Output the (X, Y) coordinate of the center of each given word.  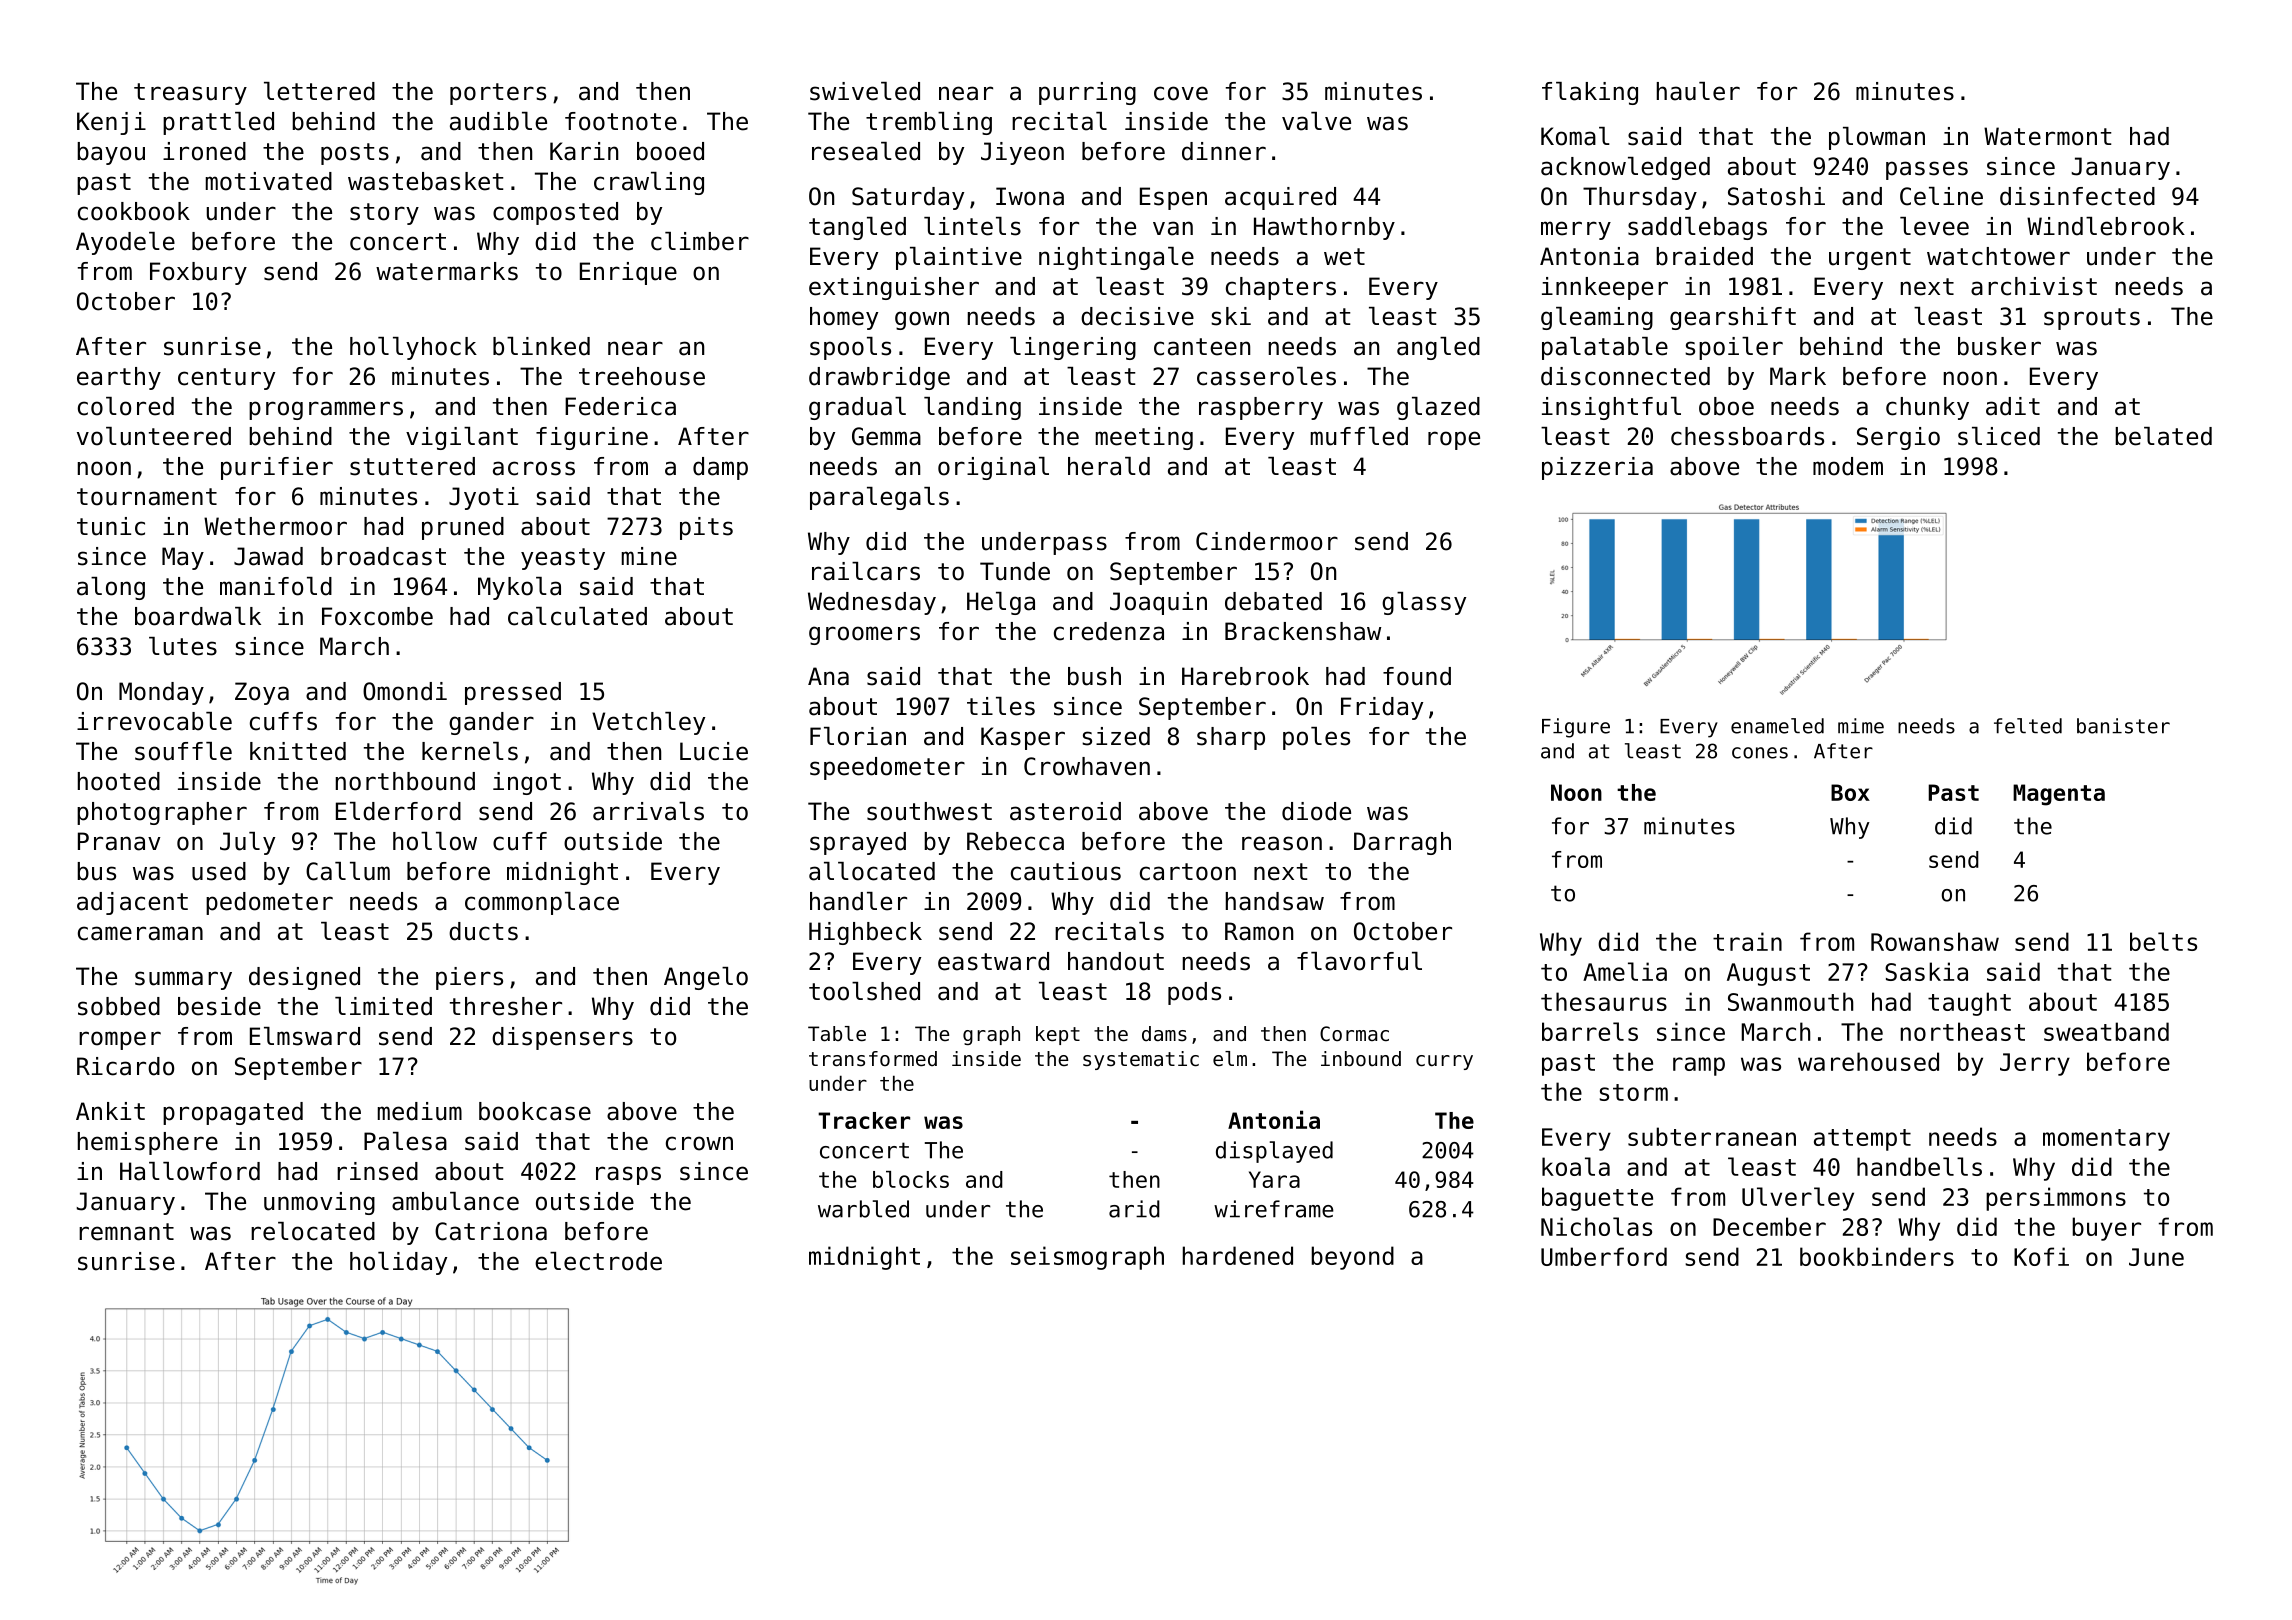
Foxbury (198, 273)
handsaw (1275, 901)
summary (183, 980)
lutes (183, 646)
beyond (1352, 1258)
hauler (1698, 91)
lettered (319, 91)
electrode (598, 1261)
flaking (1590, 93)
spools (850, 348)
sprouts (2092, 319)
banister (2123, 726)
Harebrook (1245, 676)
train (1747, 941)
